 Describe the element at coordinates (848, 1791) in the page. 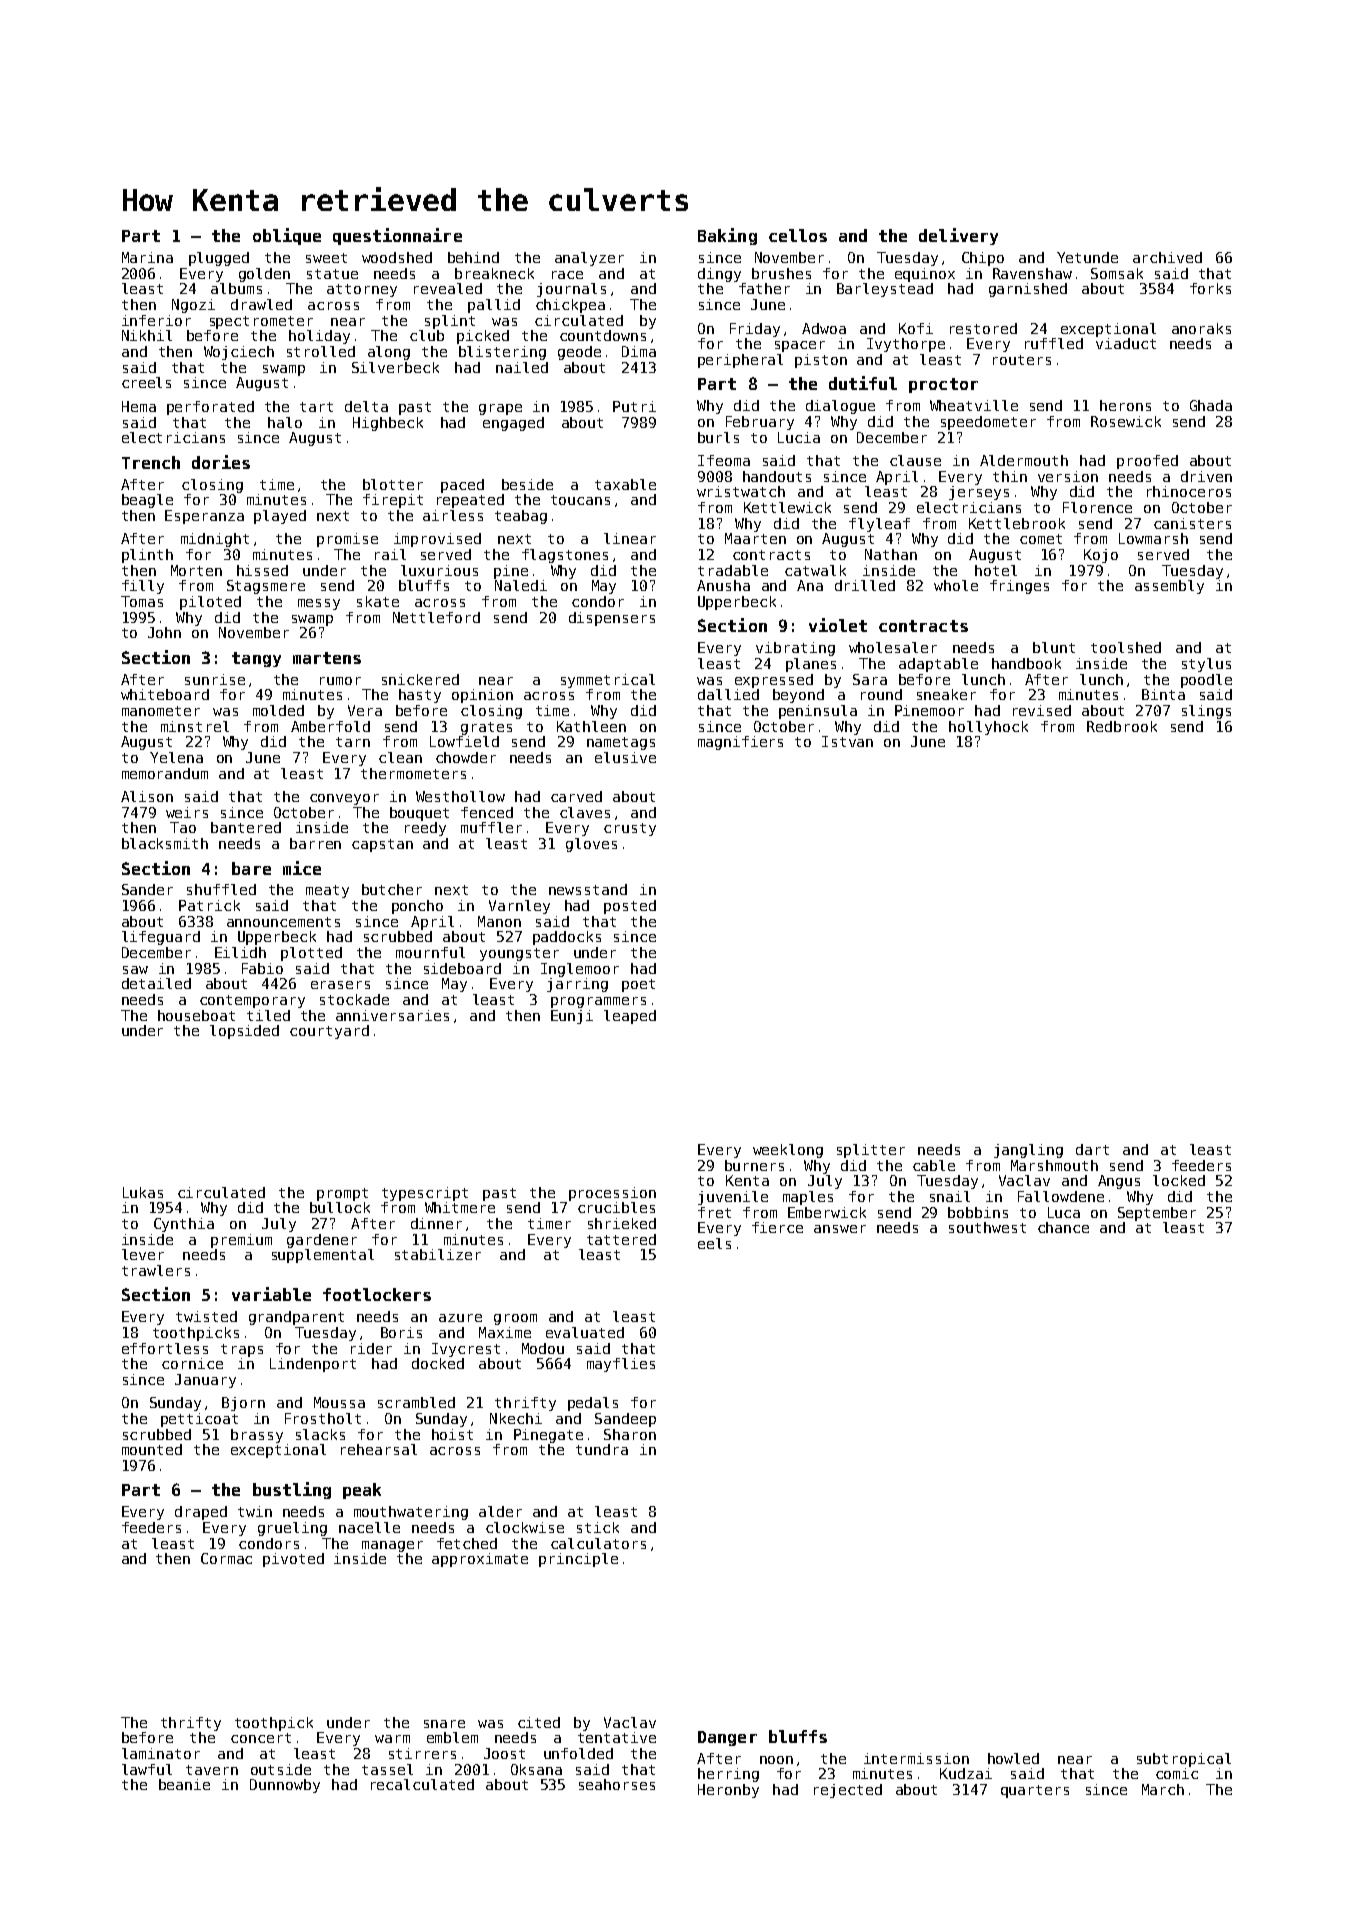

I see `rejected` at that location.
